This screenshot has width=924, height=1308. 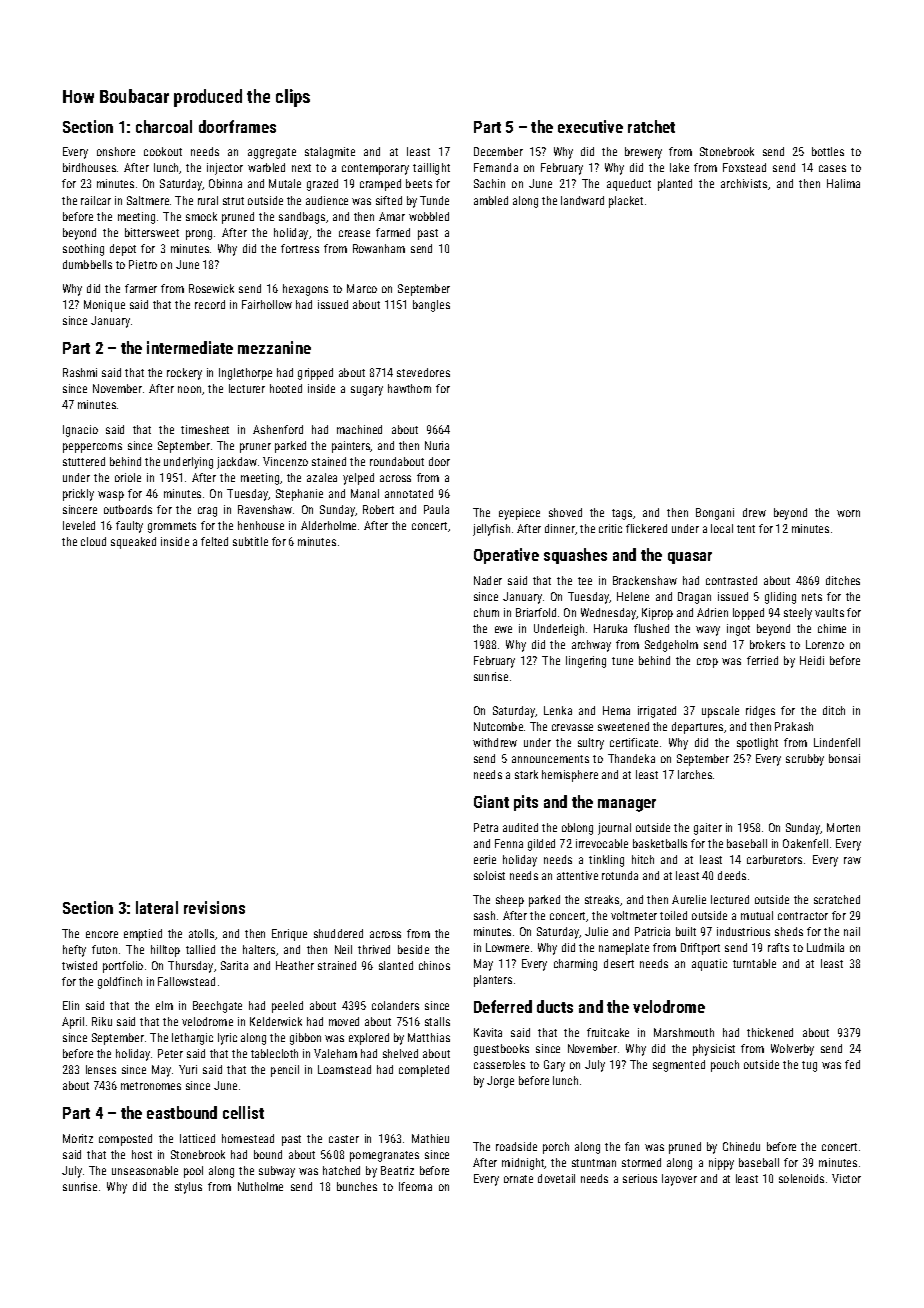 What do you see at coordinates (163, 151) in the screenshot?
I see `cookout` at bounding box center [163, 151].
